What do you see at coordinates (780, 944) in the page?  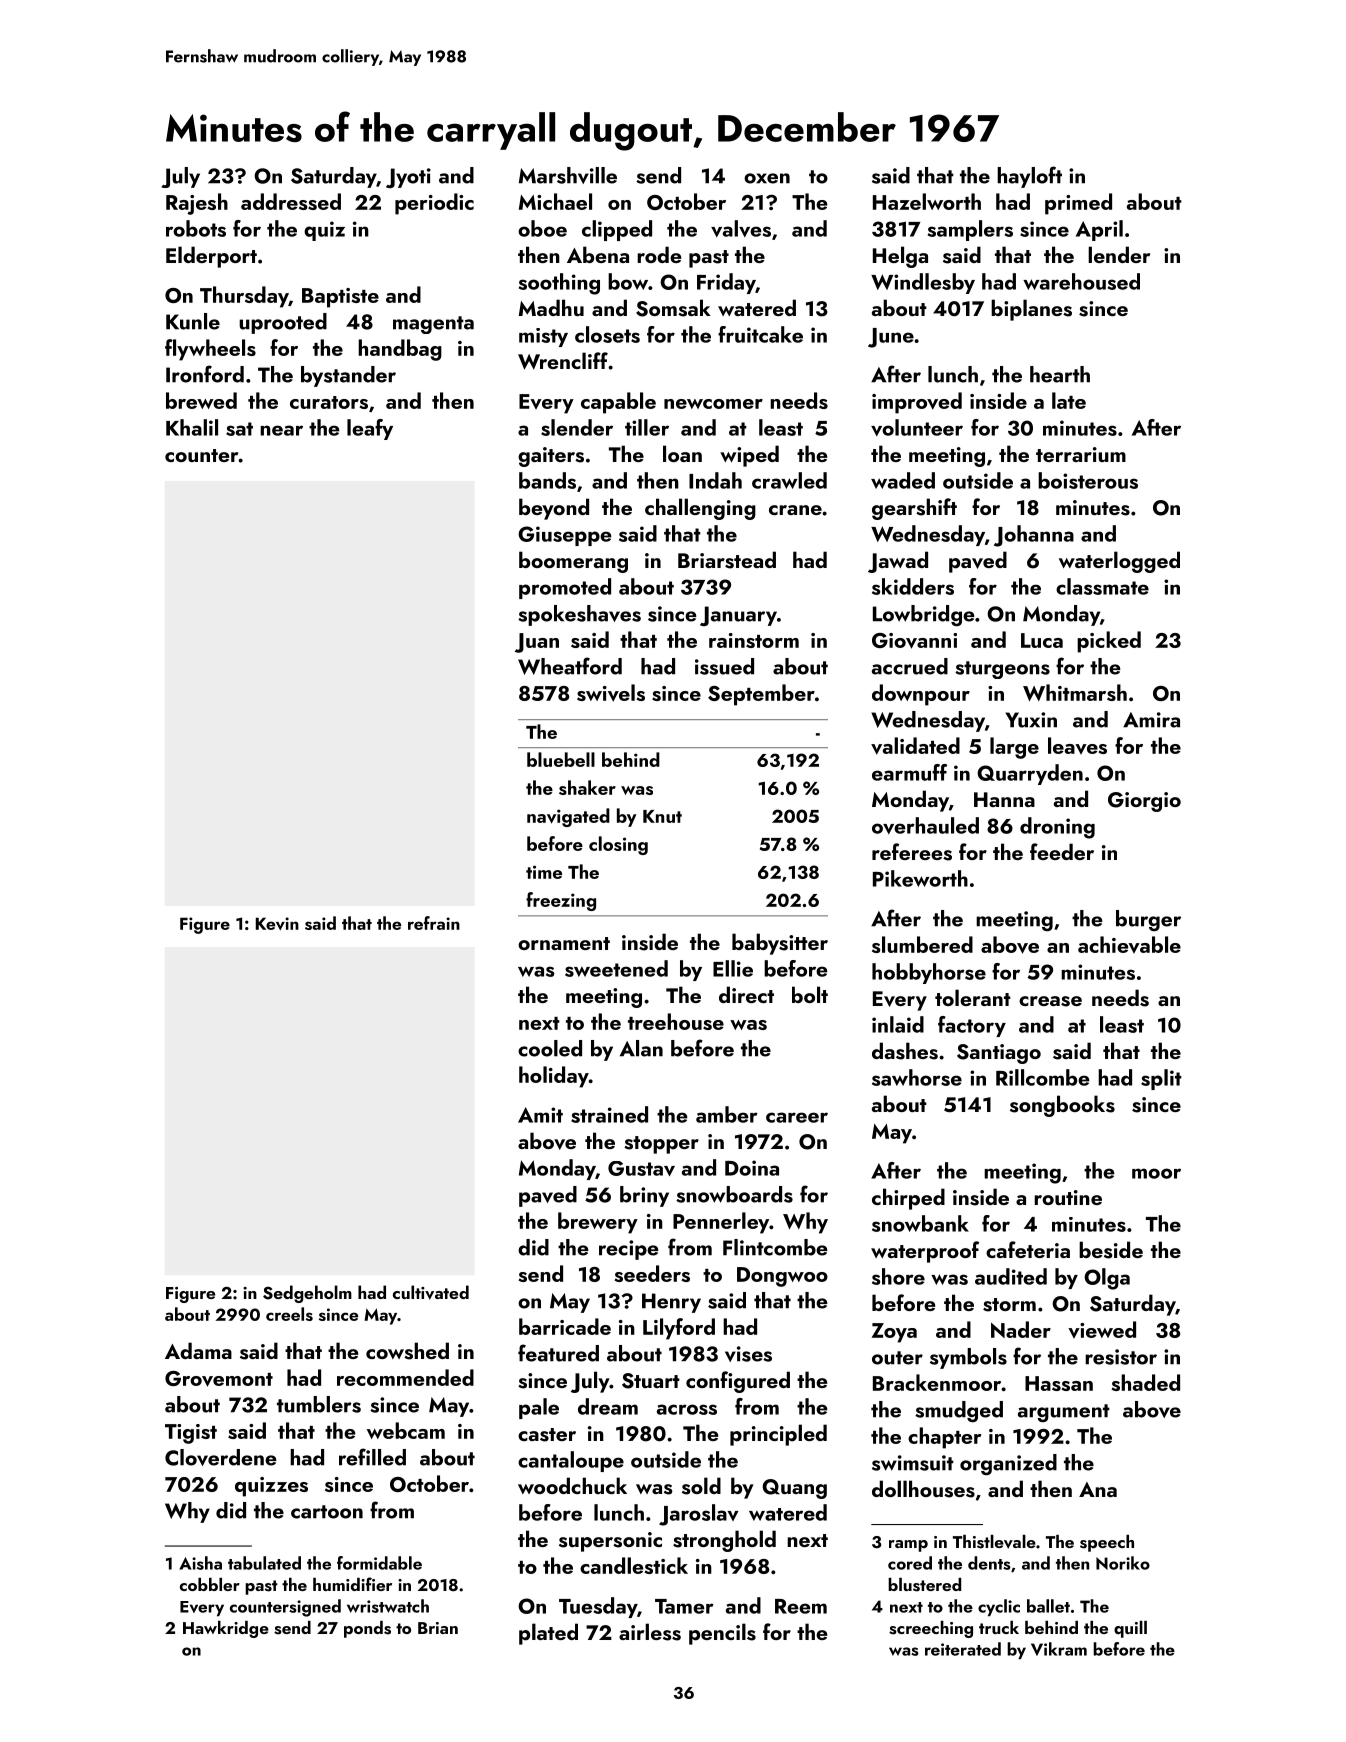 I see `babysitter` at bounding box center [780, 944].
